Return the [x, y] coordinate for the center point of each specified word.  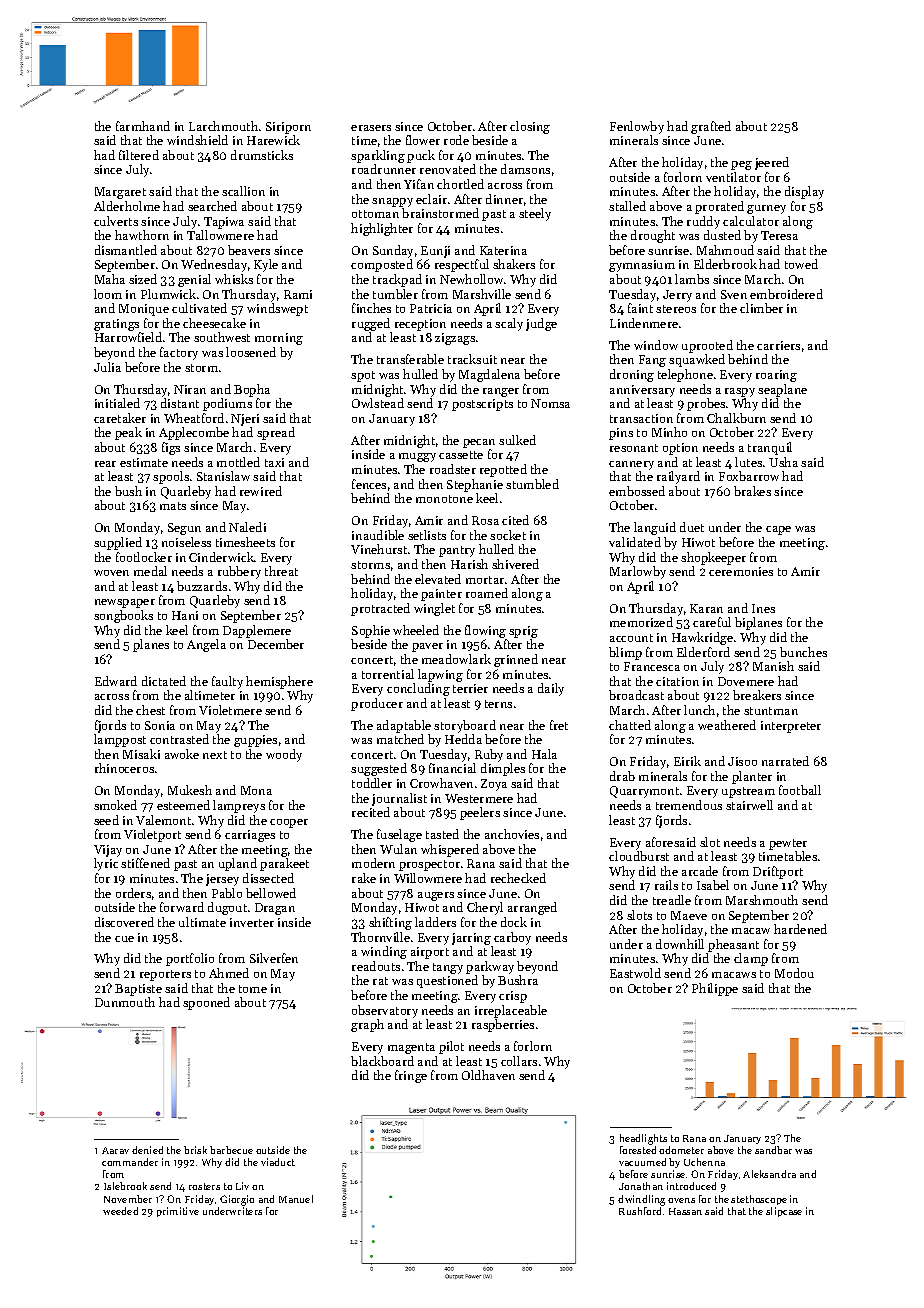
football [800, 790]
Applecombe [194, 433]
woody [284, 755]
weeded [120, 1211]
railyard [678, 477]
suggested [379, 769]
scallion [243, 191]
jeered [772, 163]
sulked [517, 440]
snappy [392, 202]
